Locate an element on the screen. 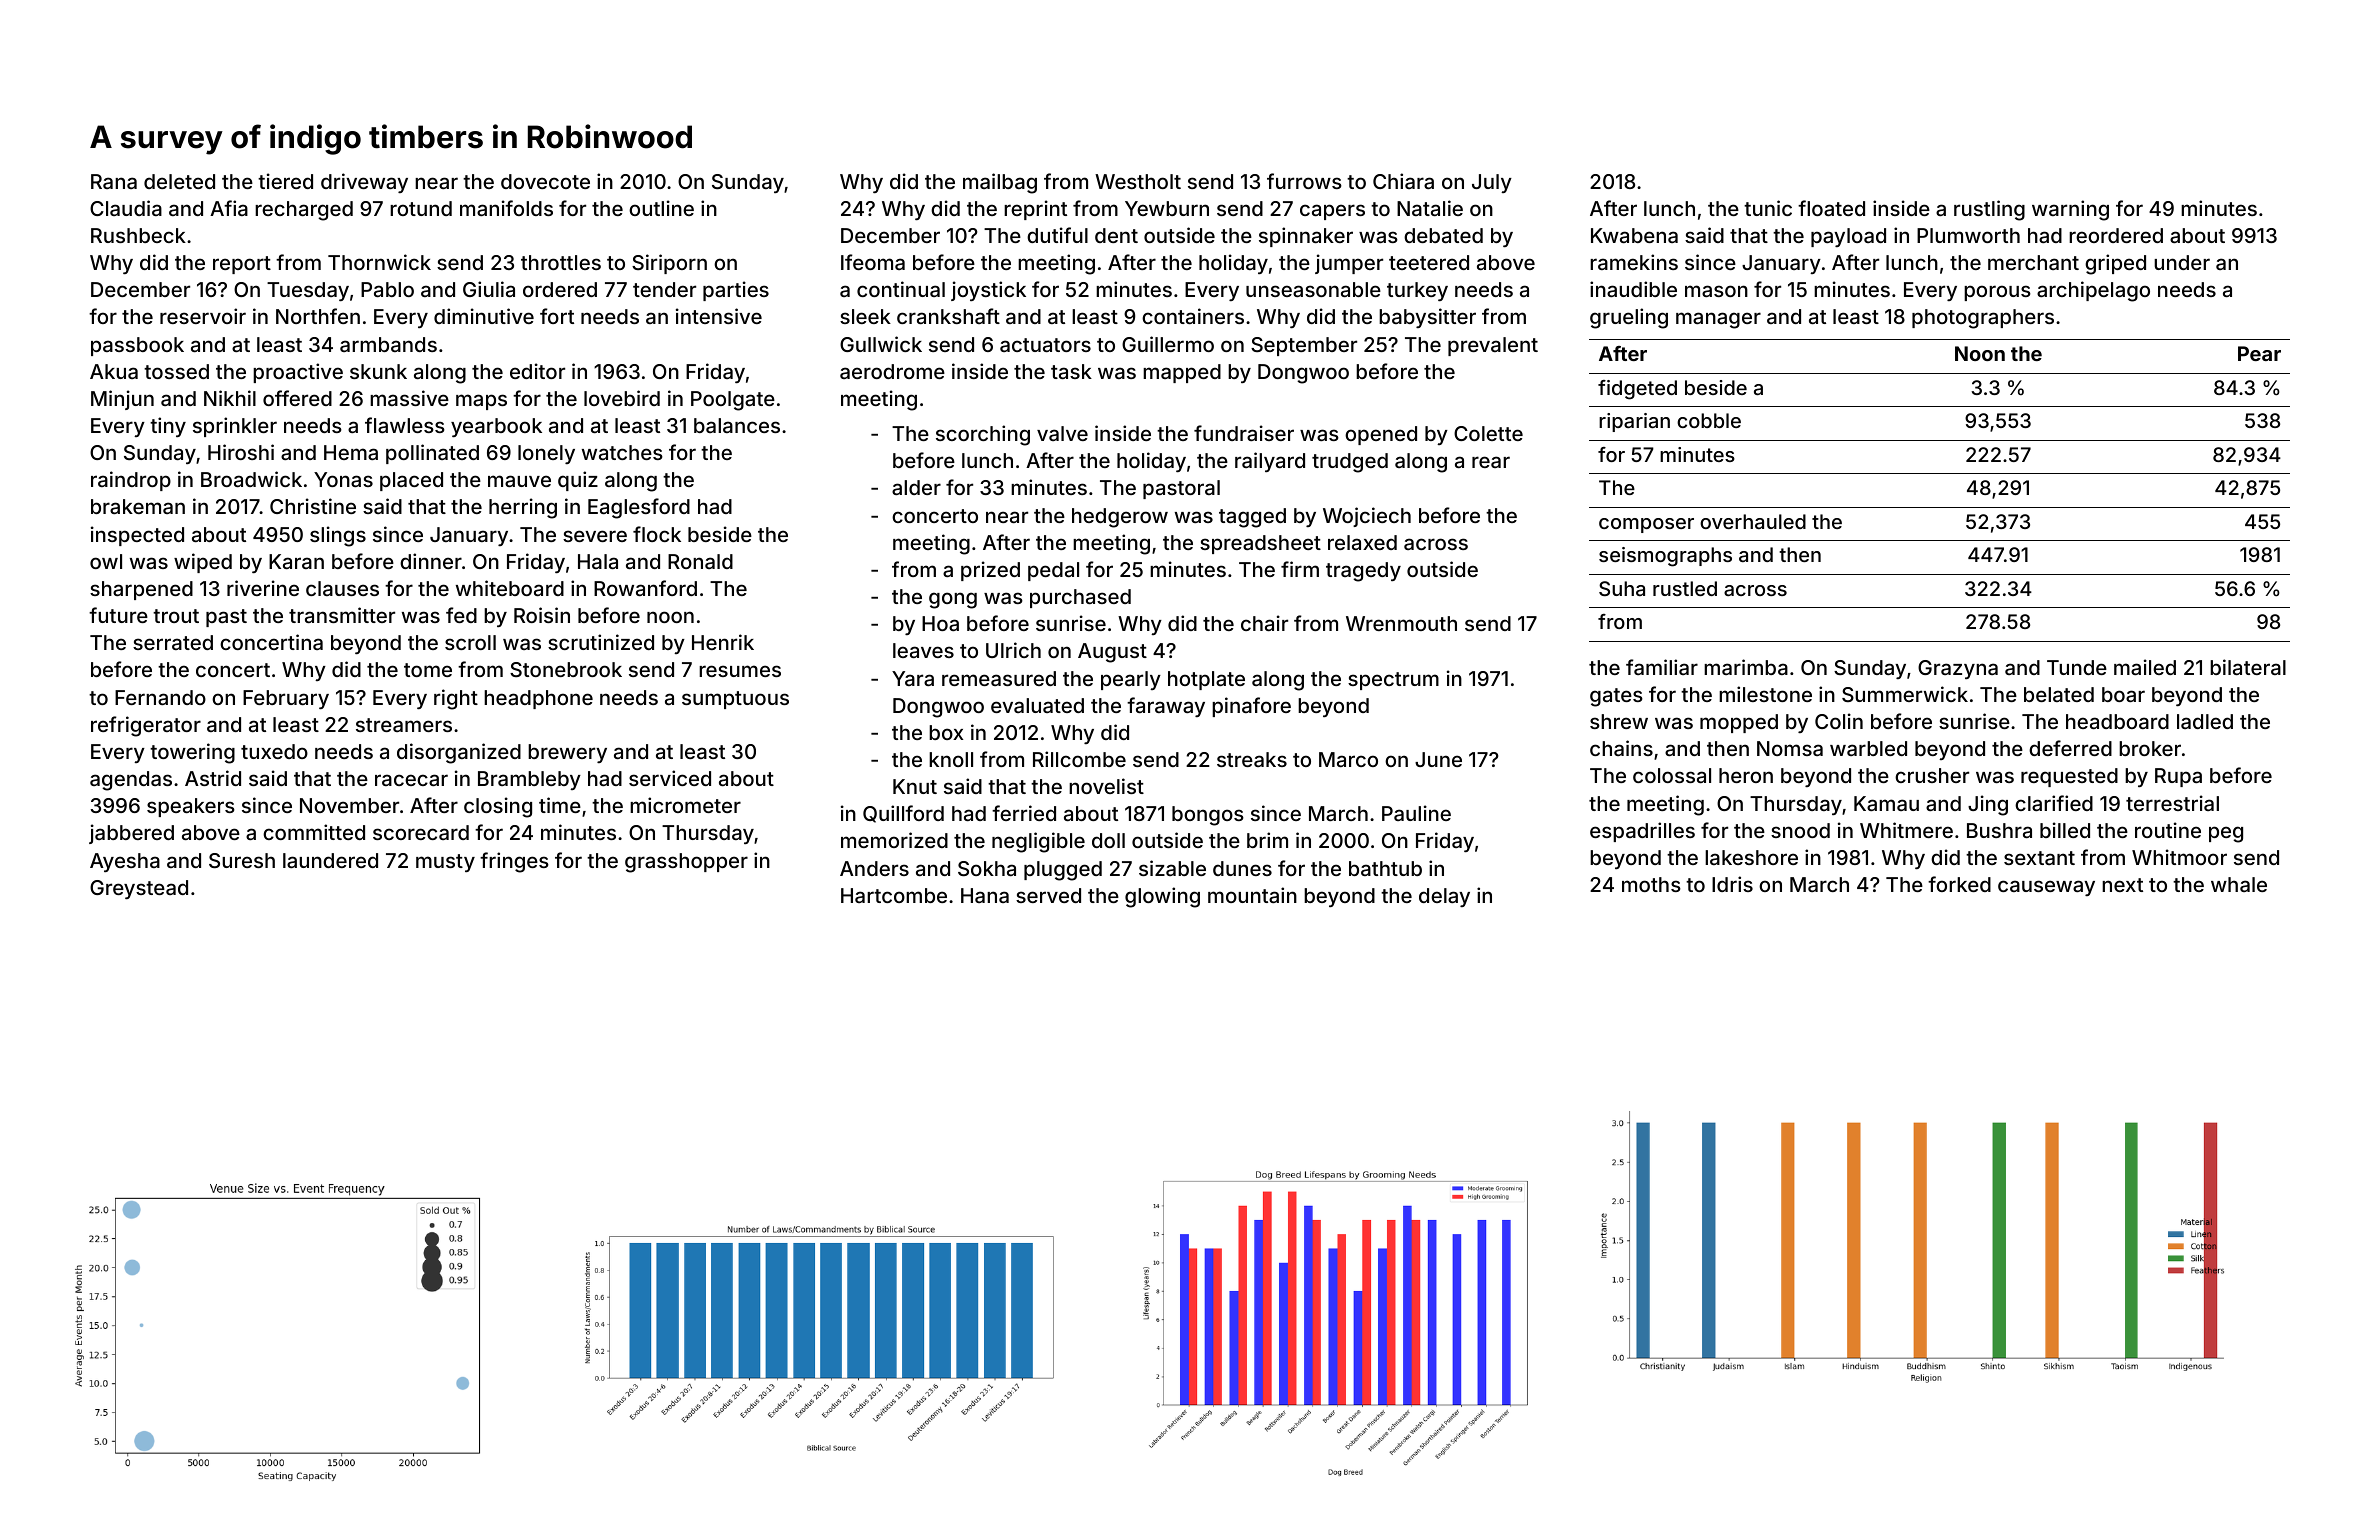  passbook is located at coordinates (137, 346).
